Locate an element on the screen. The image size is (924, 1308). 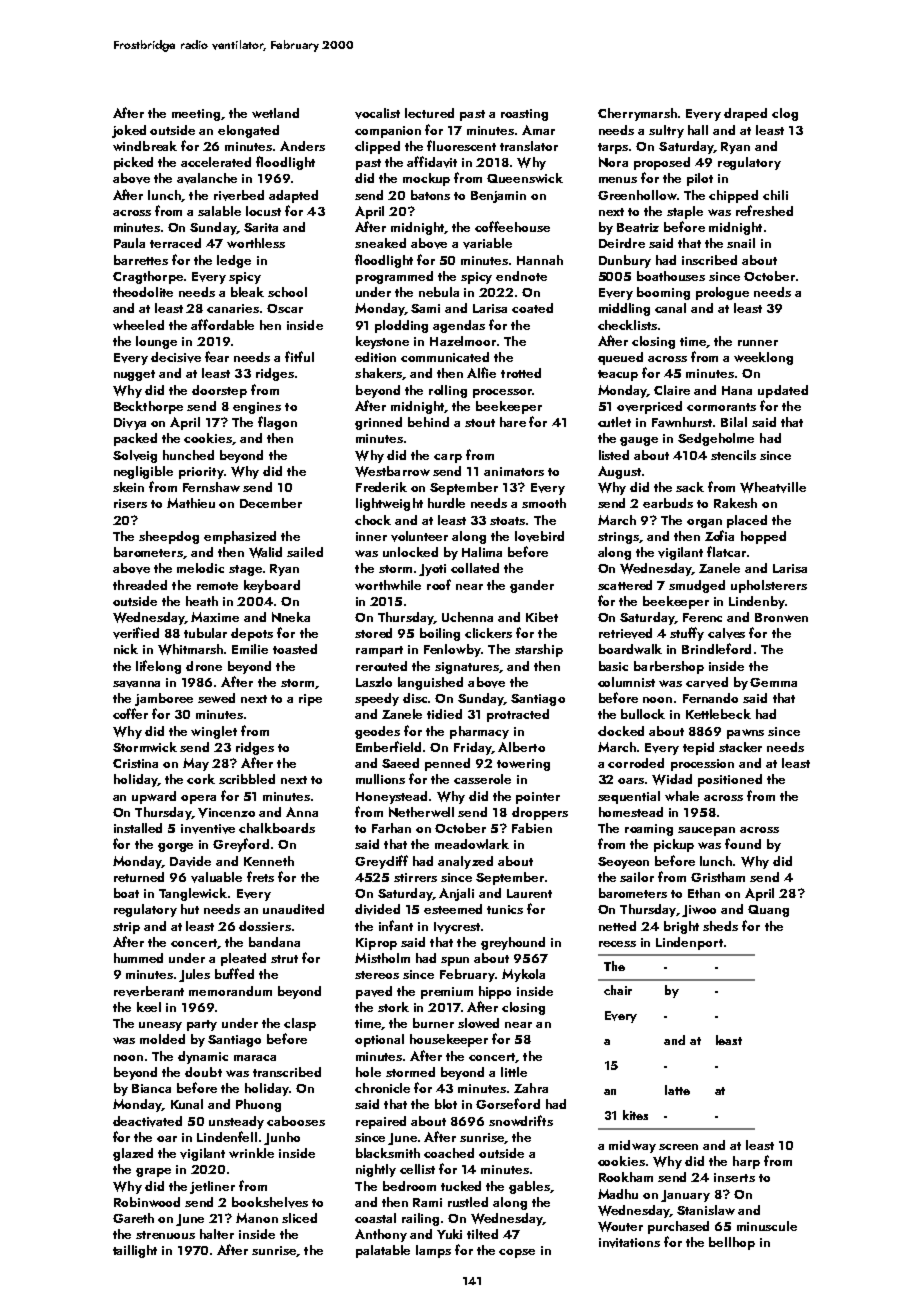
esteemed is located at coordinates (453, 909).
